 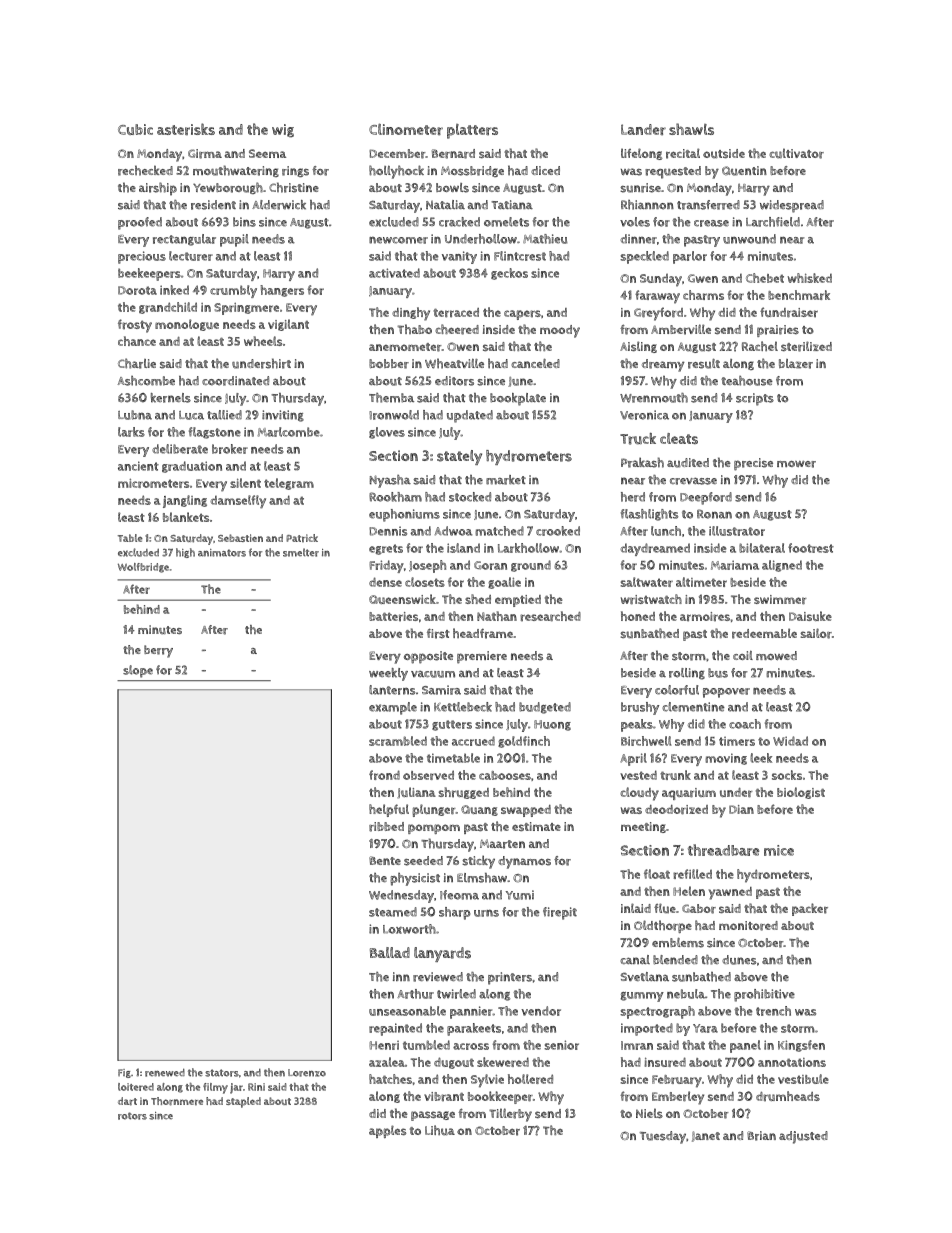 What do you see at coordinates (453, 531) in the image?
I see `Adwoa` at bounding box center [453, 531].
